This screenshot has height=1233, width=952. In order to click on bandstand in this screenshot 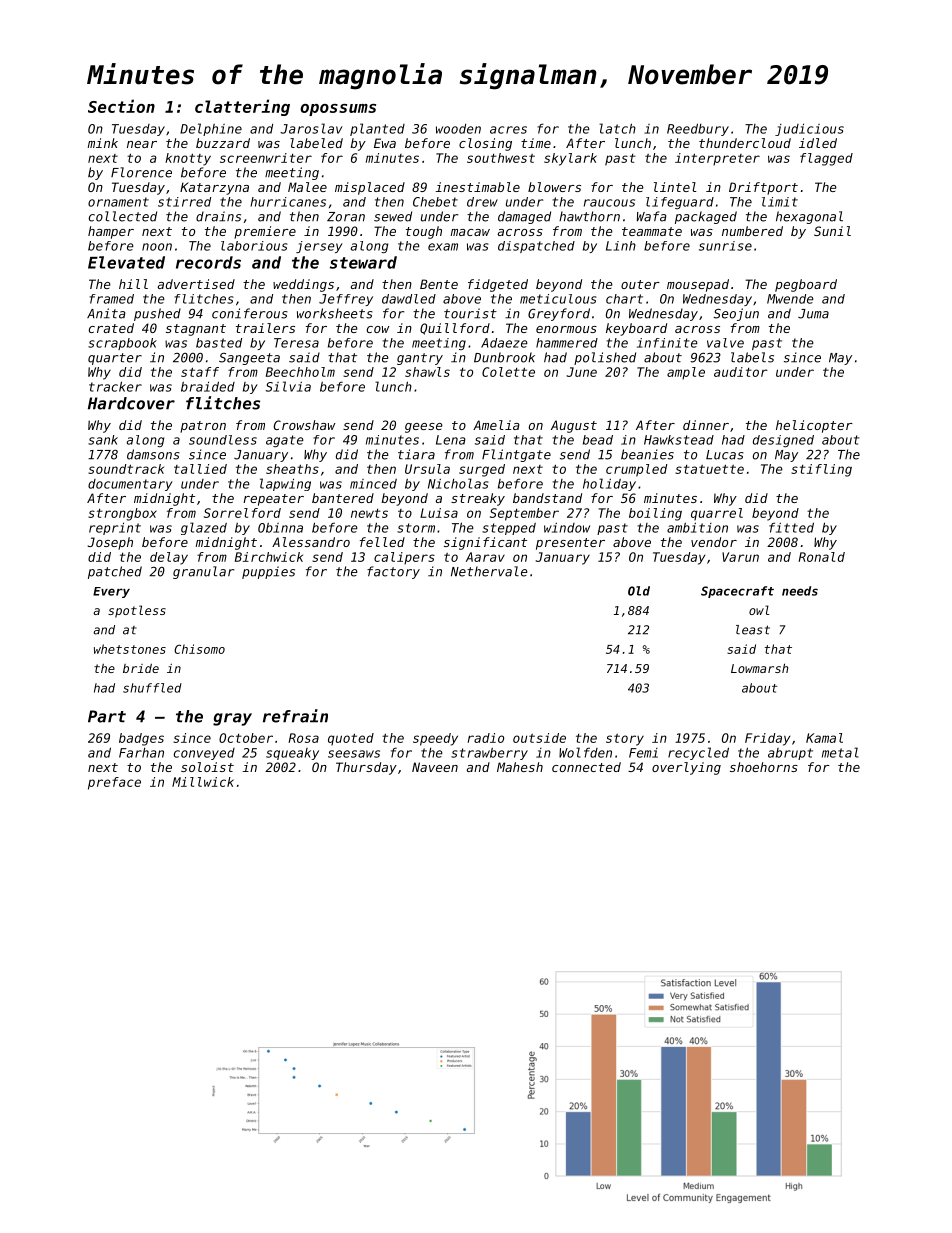, I will do `click(547, 498)`.
